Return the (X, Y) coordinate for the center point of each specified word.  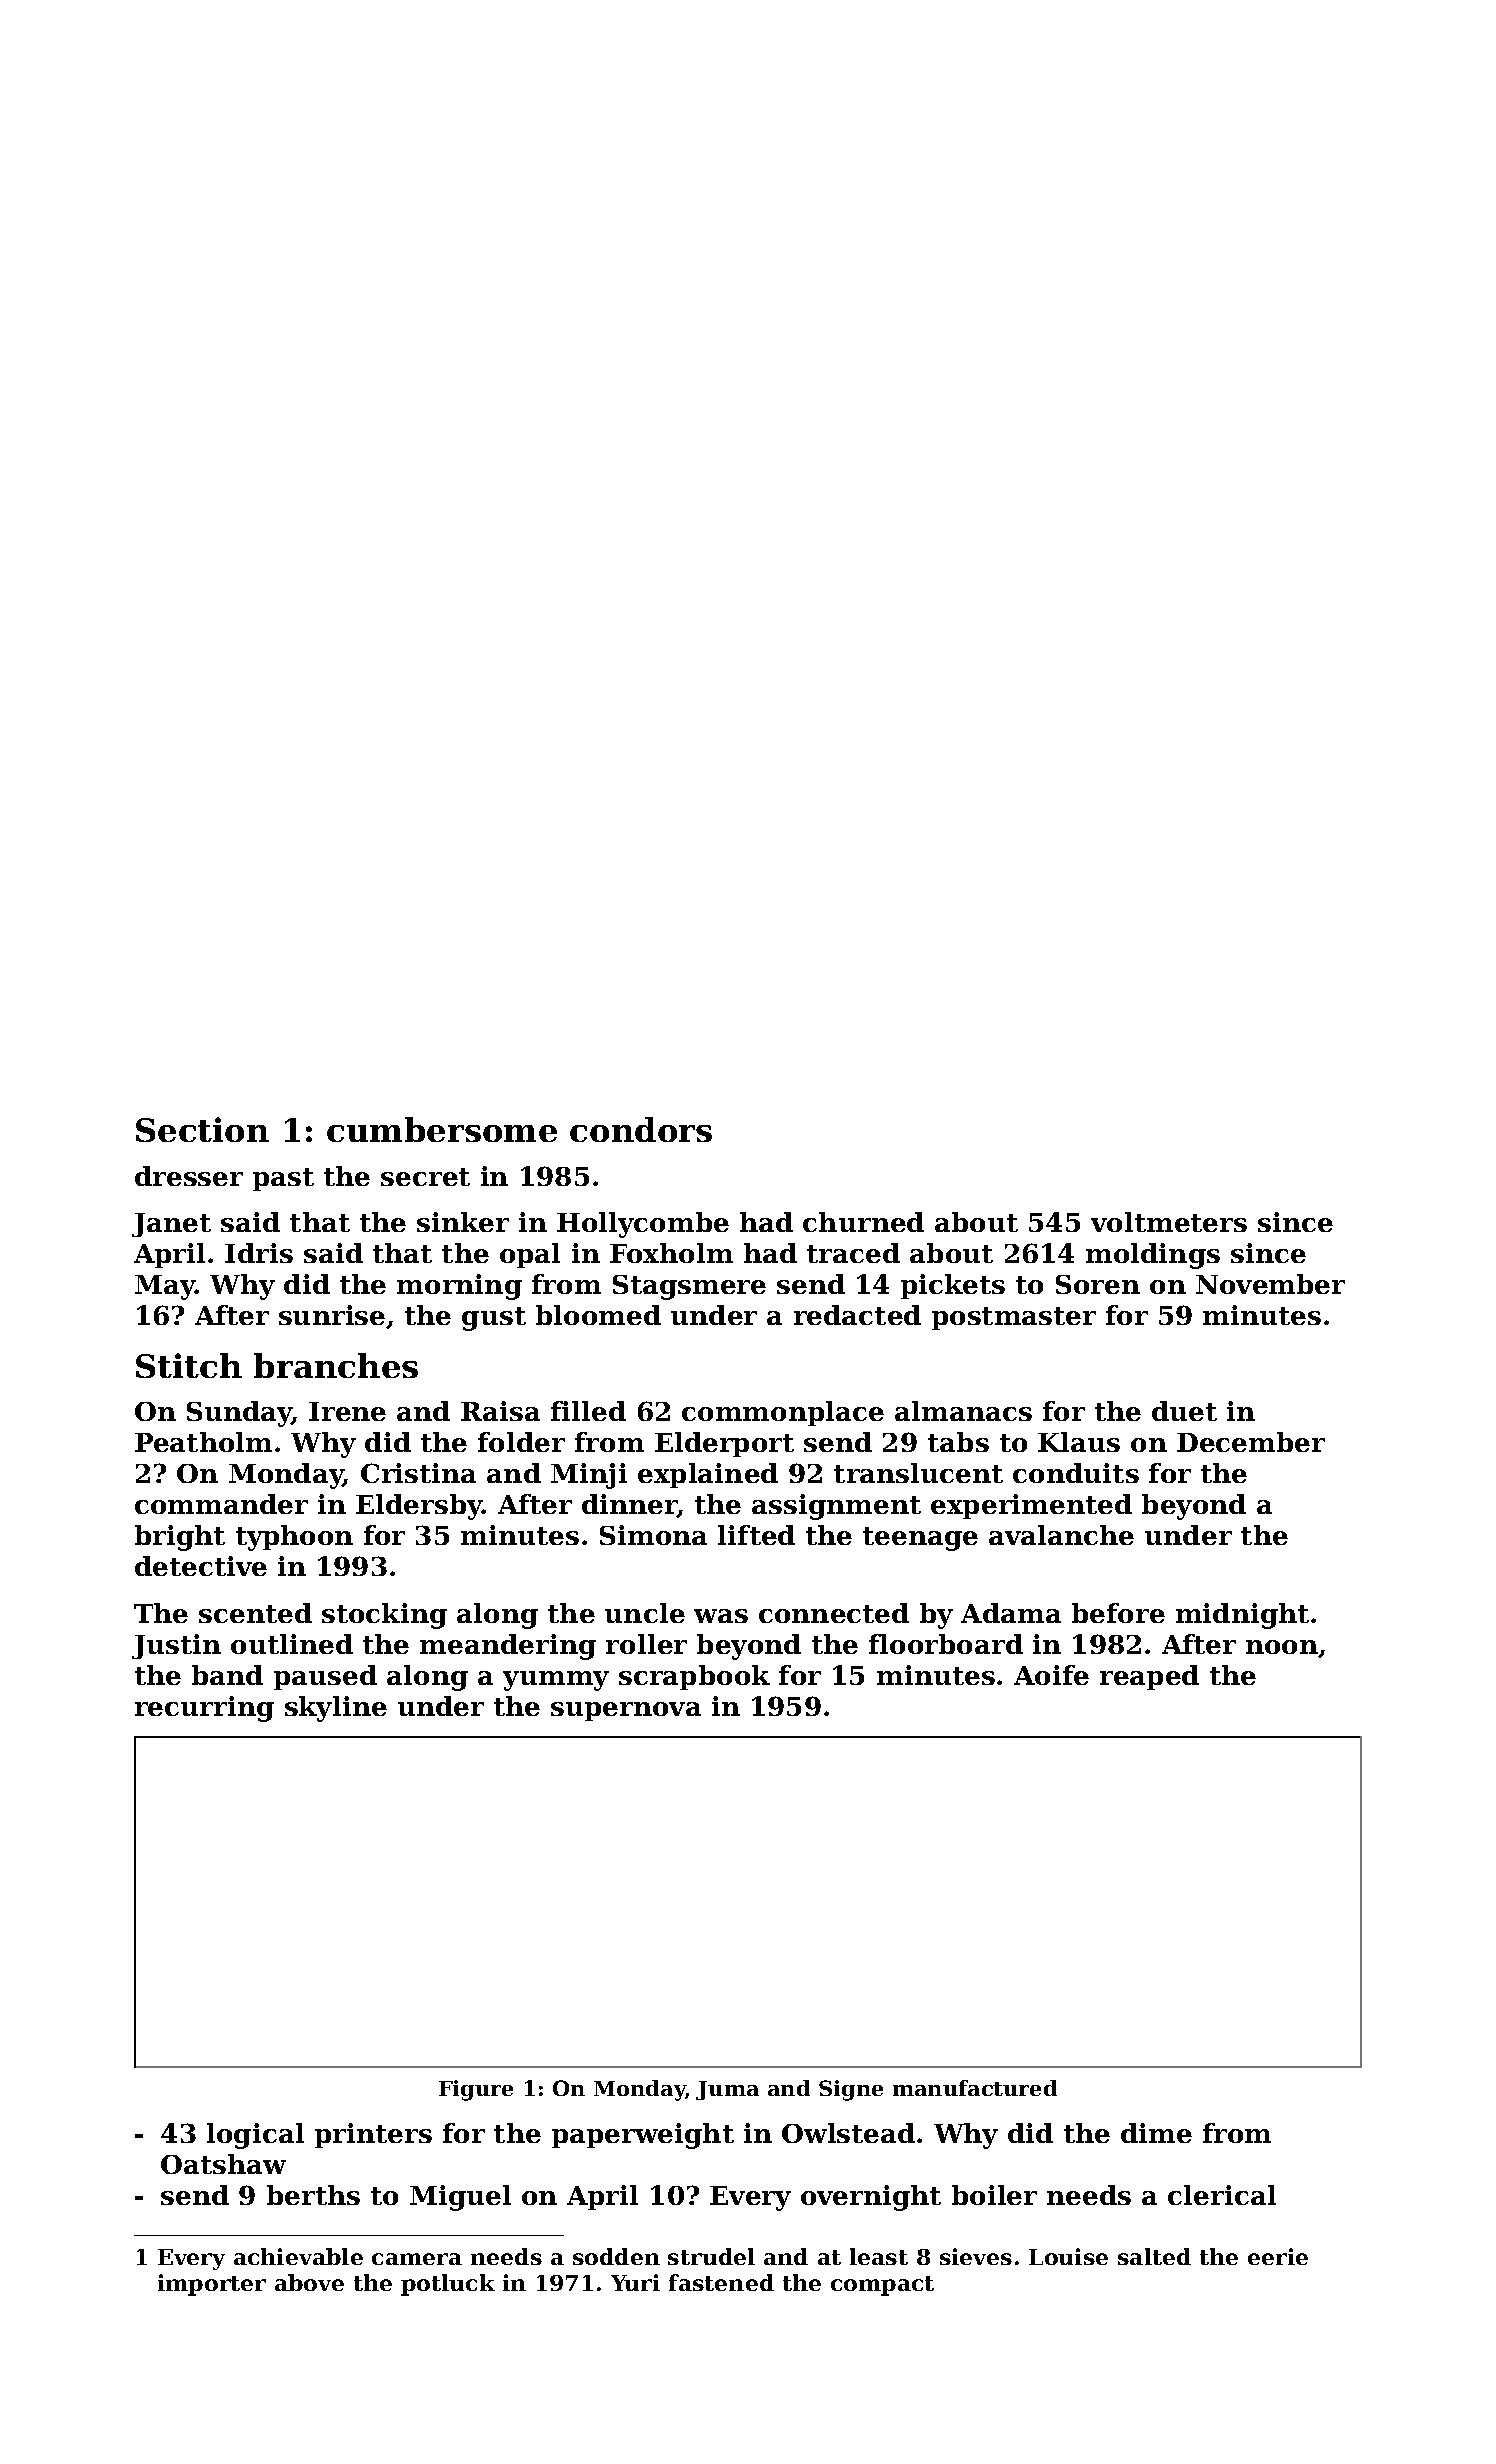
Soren (1098, 1284)
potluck (448, 2285)
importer (212, 2285)
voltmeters (1169, 1222)
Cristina (418, 1473)
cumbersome (442, 1129)
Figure (476, 2090)
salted (1154, 2256)
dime (1156, 2133)
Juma (727, 2090)
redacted (857, 1315)
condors (641, 1129)
